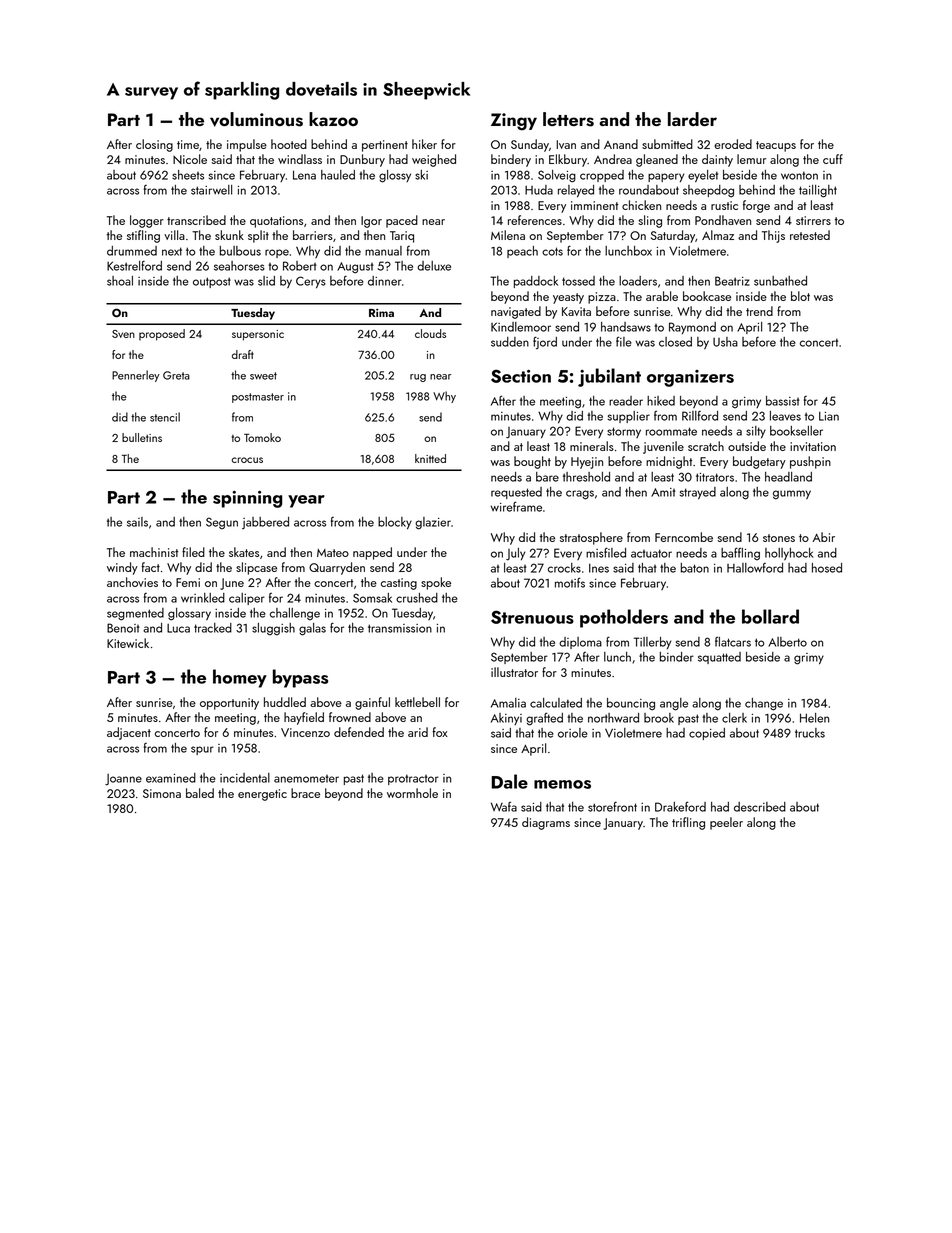  Describe the element at coordinates (638, 281) in the document. I see `loaders` at that location.
